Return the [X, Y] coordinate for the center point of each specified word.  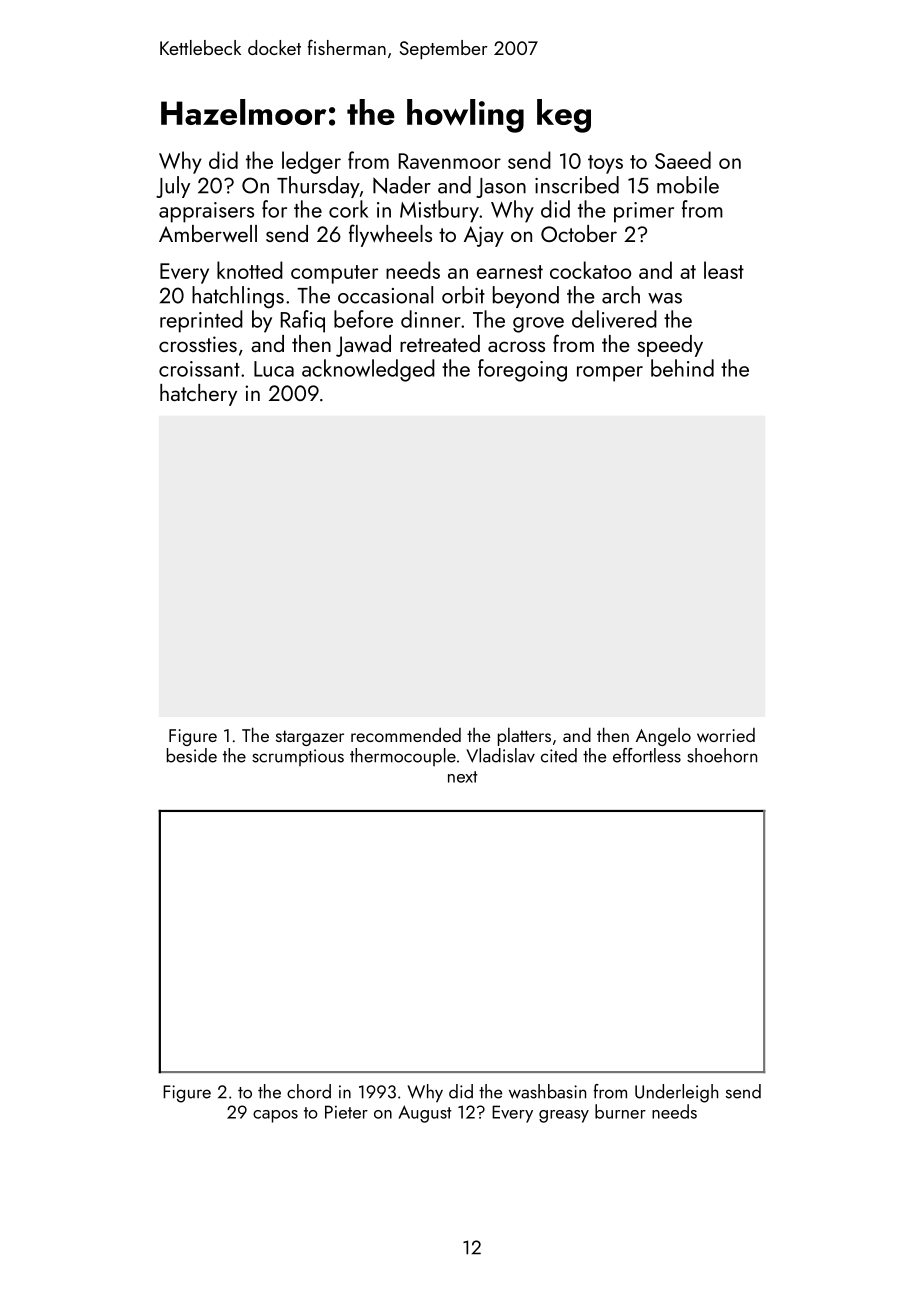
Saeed [683, 160]
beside [192, 755]
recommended [406, 735]
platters [524, 737]
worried [726, 735]
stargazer [310, 738]
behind [682, 368]
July [173, 187]
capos [275, 1116]
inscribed [577, 185]
